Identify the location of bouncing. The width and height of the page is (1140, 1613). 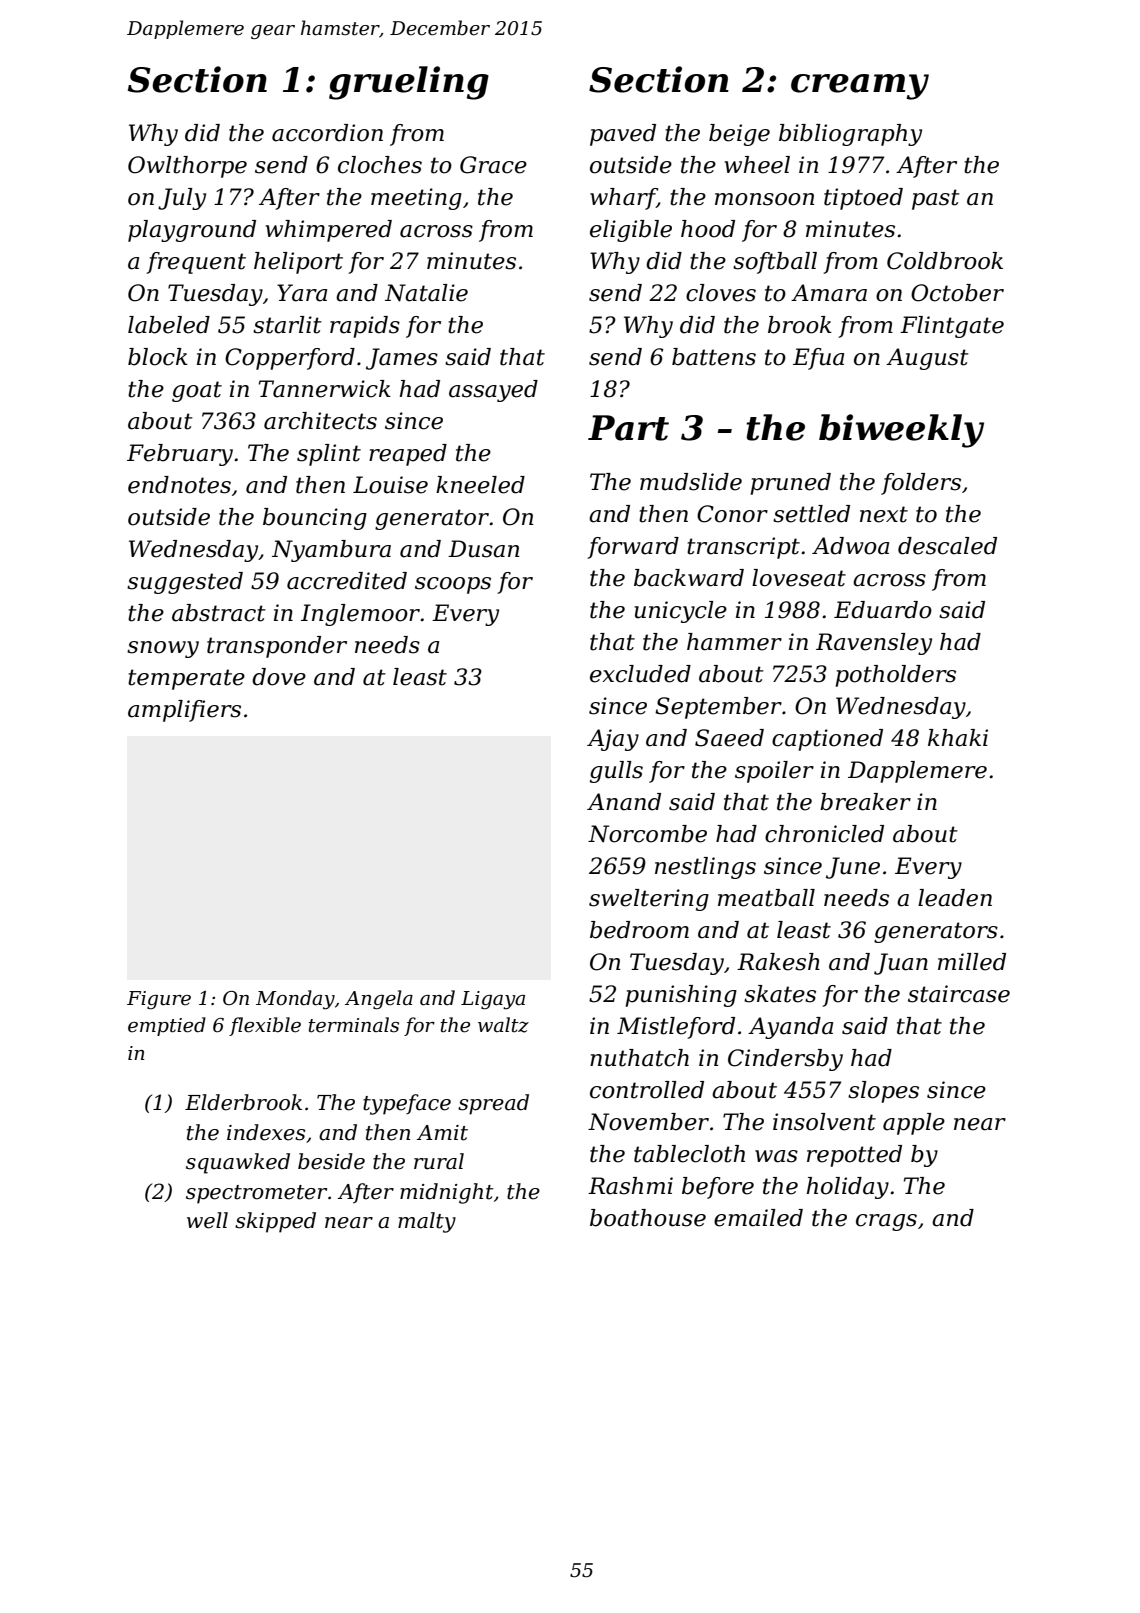
(315, 519).
